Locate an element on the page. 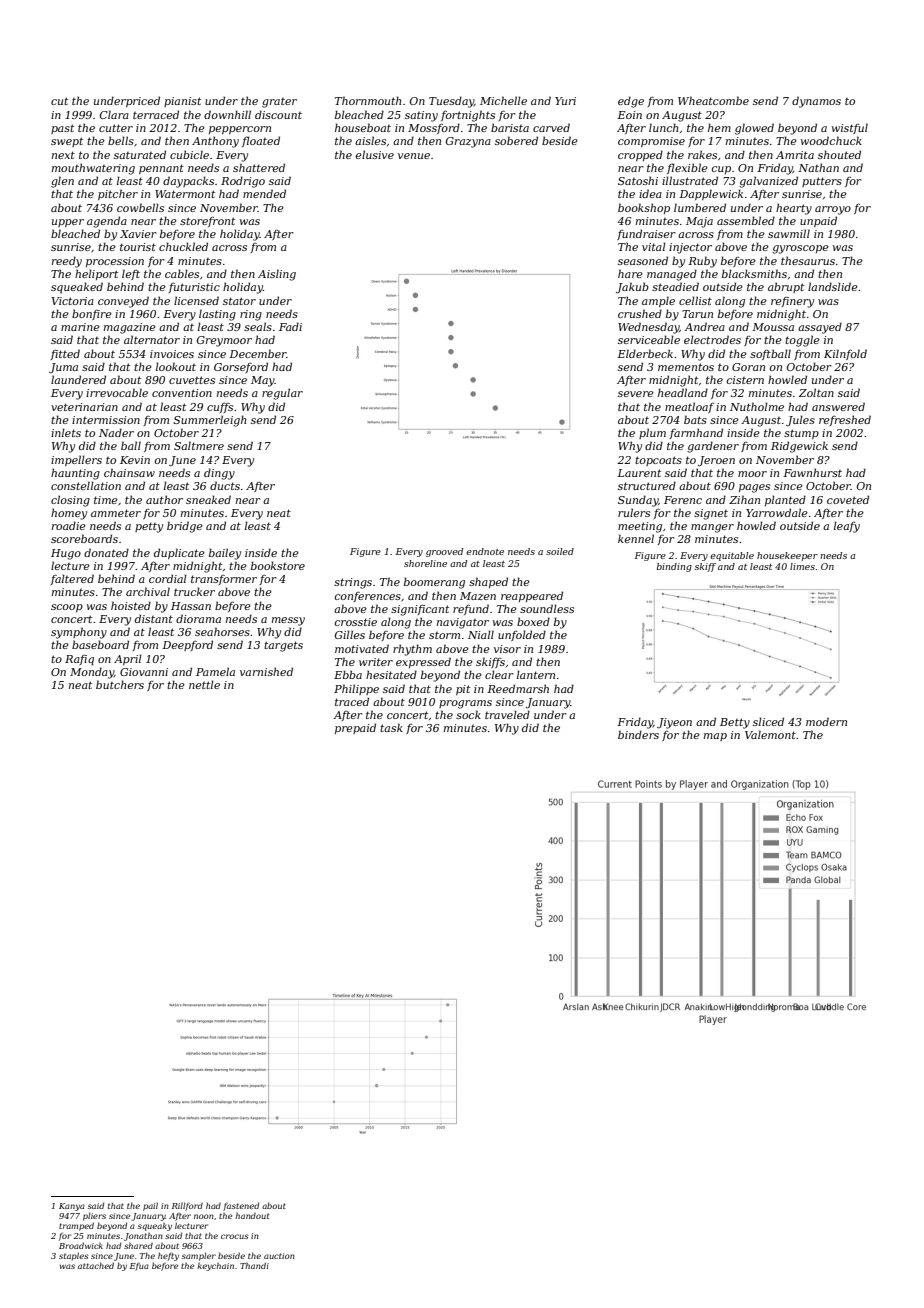 This image has height=1308, width=924. Gorseford is located at coordinates (241, 367).
